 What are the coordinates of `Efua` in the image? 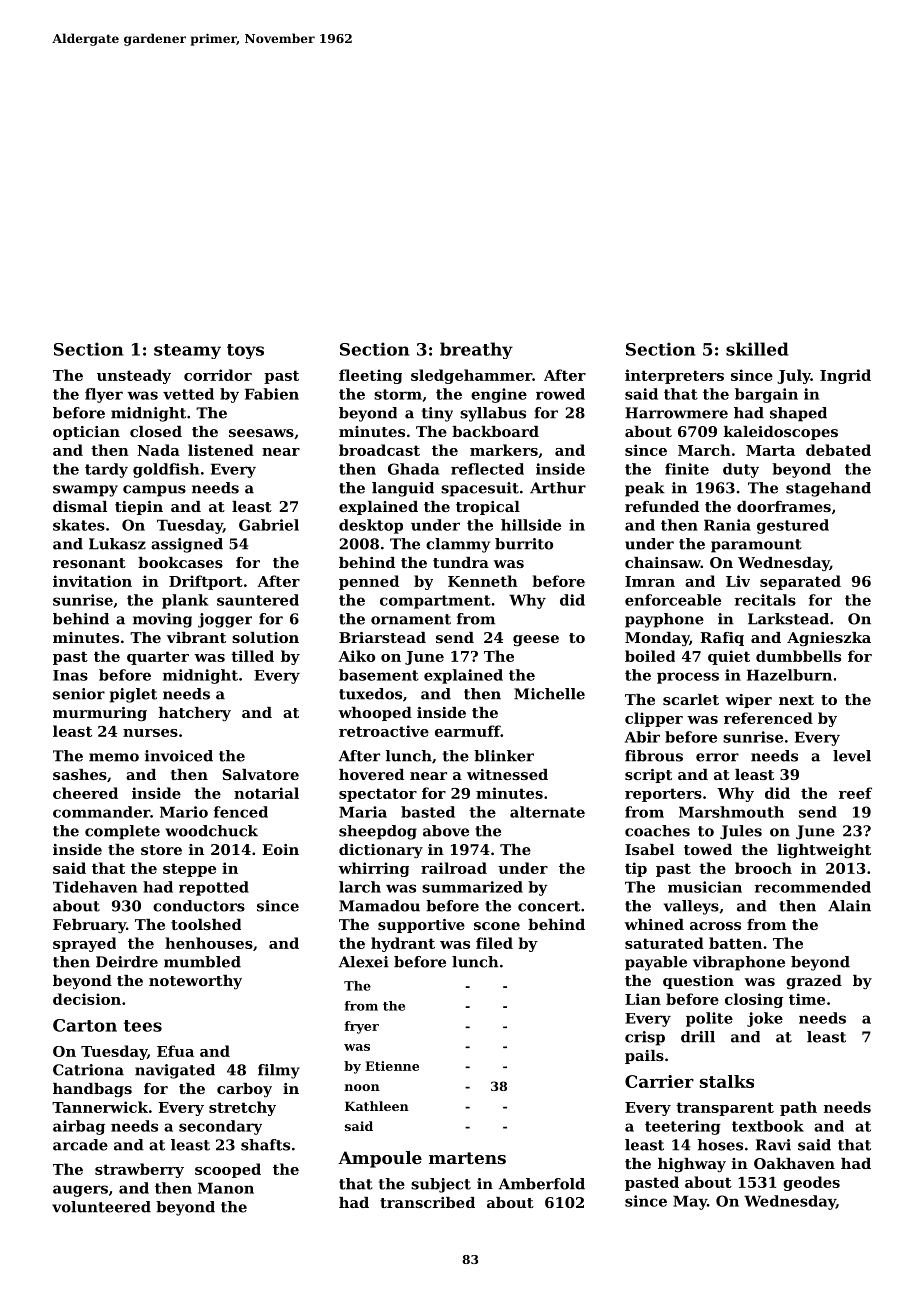 It's located at (175, 1051).
